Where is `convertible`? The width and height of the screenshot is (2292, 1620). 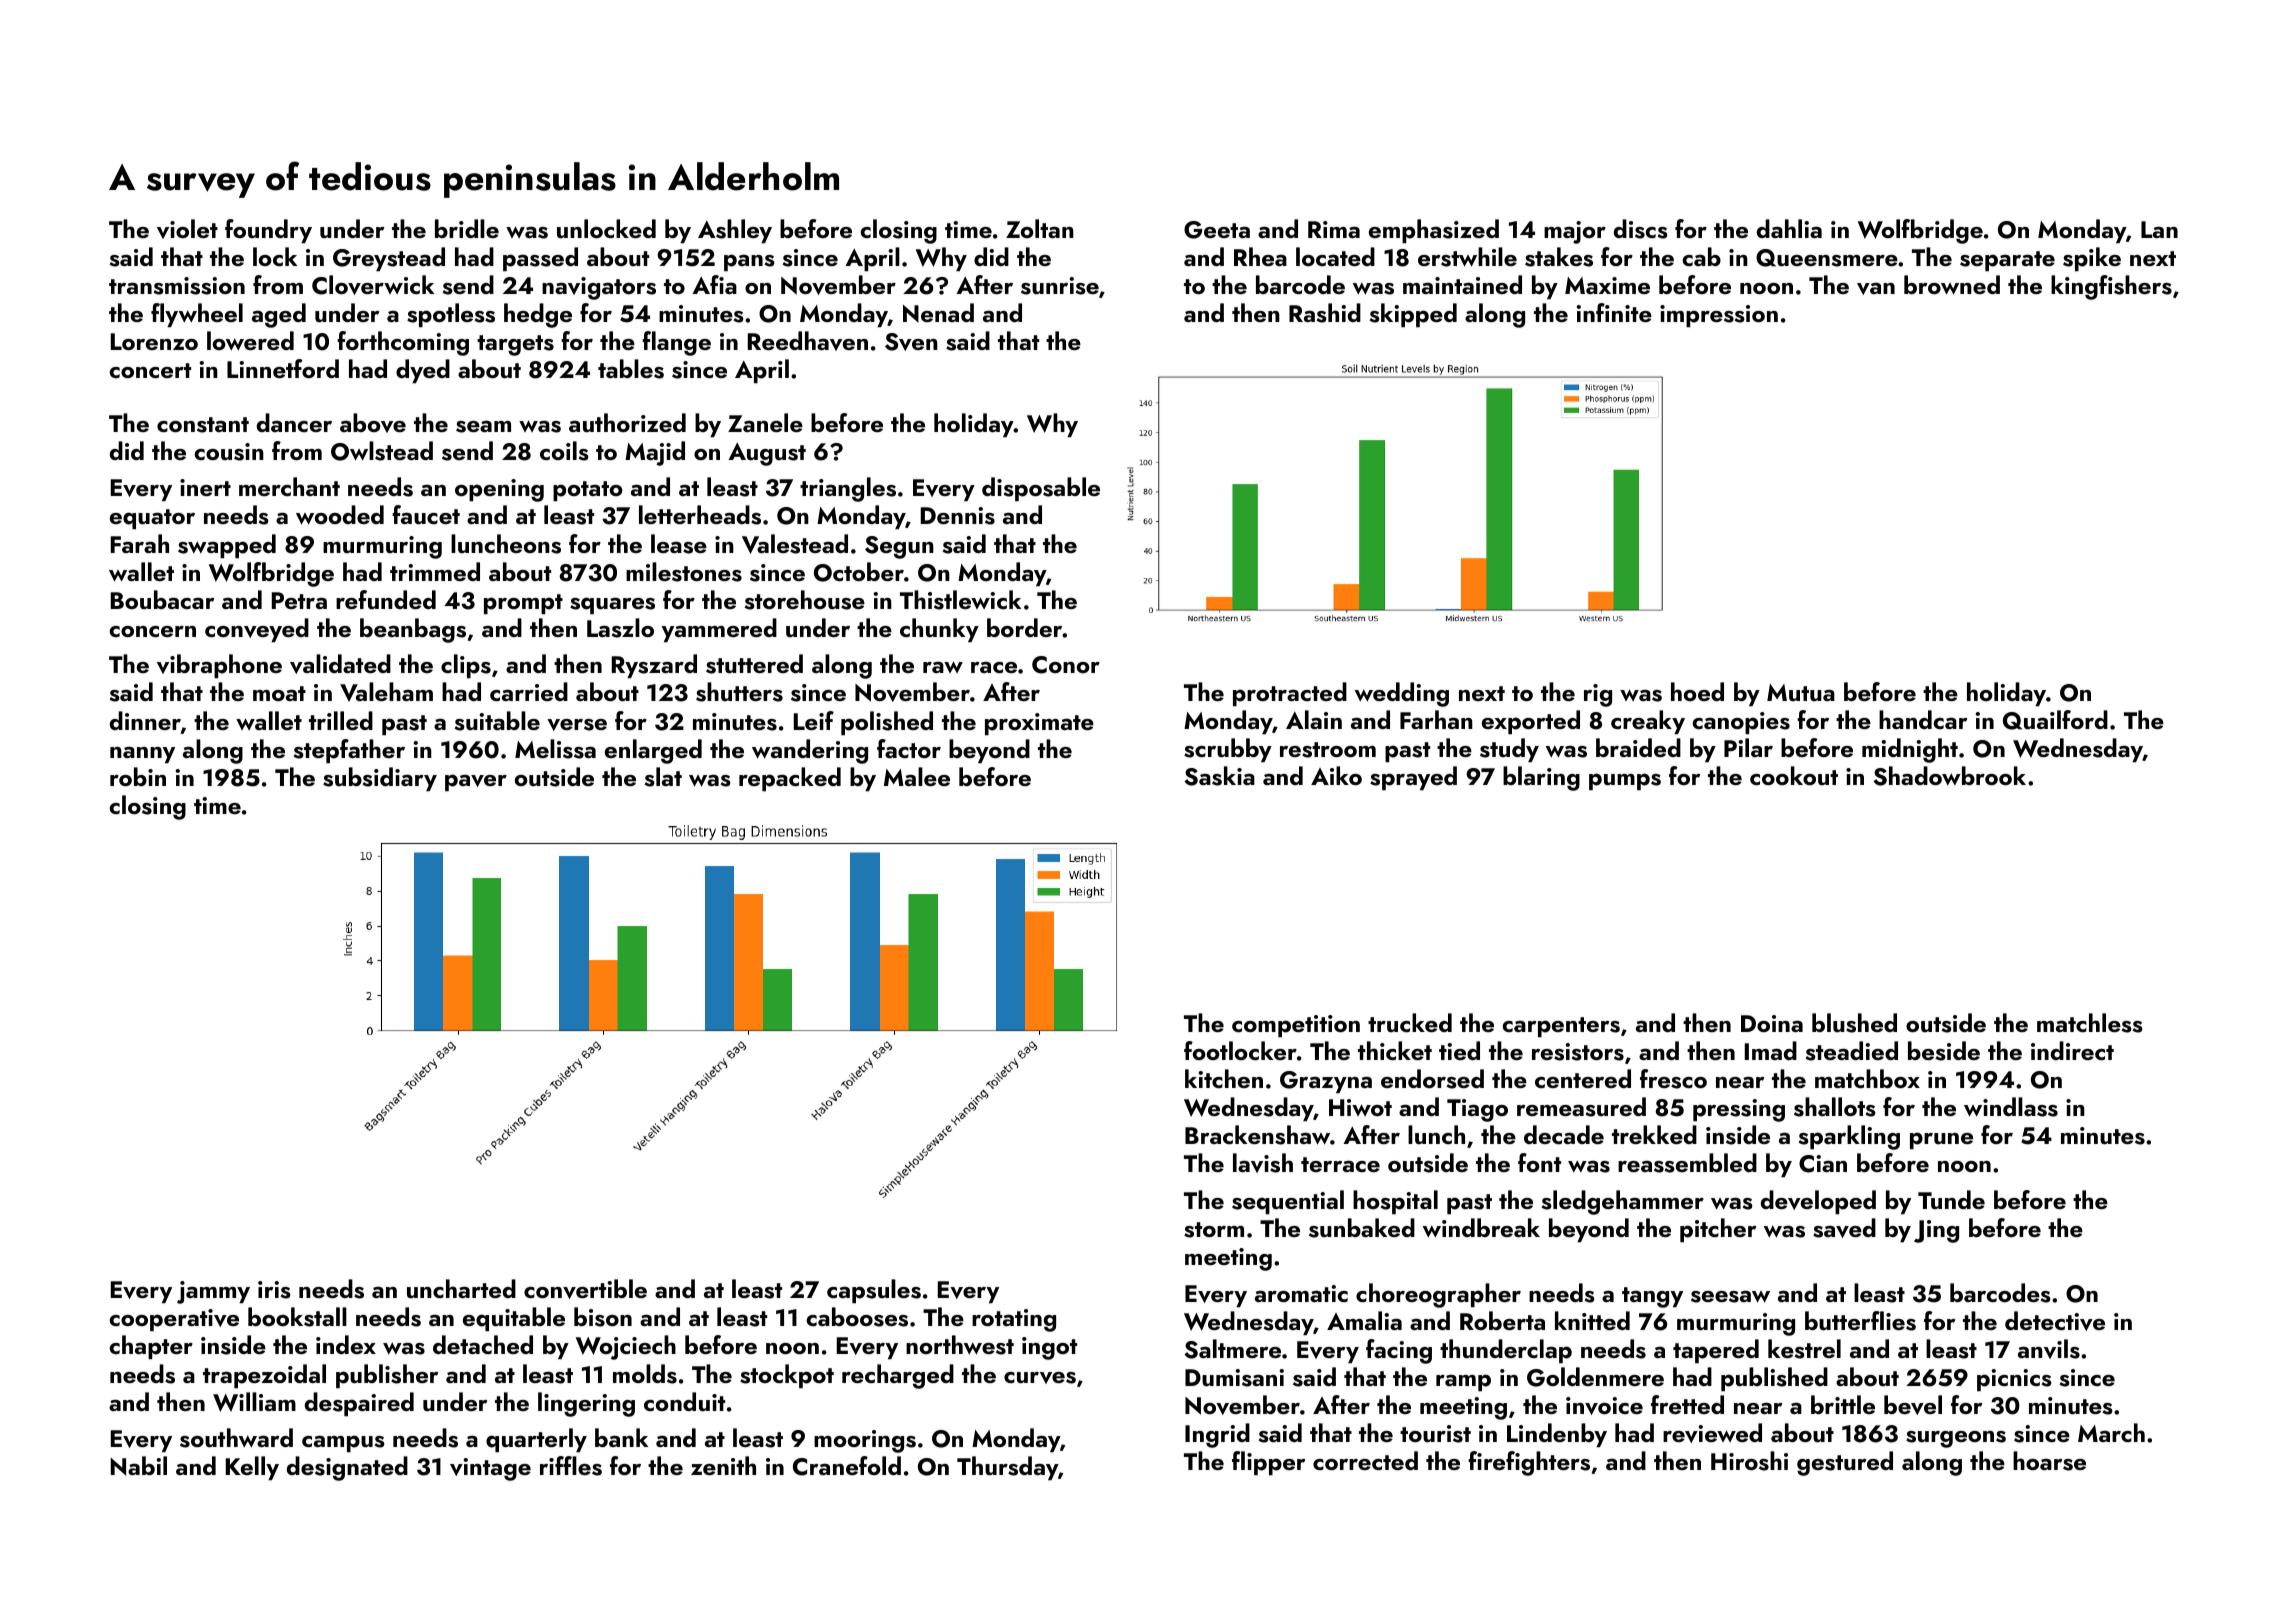 convertible is located at coordinates (585, 1289).
